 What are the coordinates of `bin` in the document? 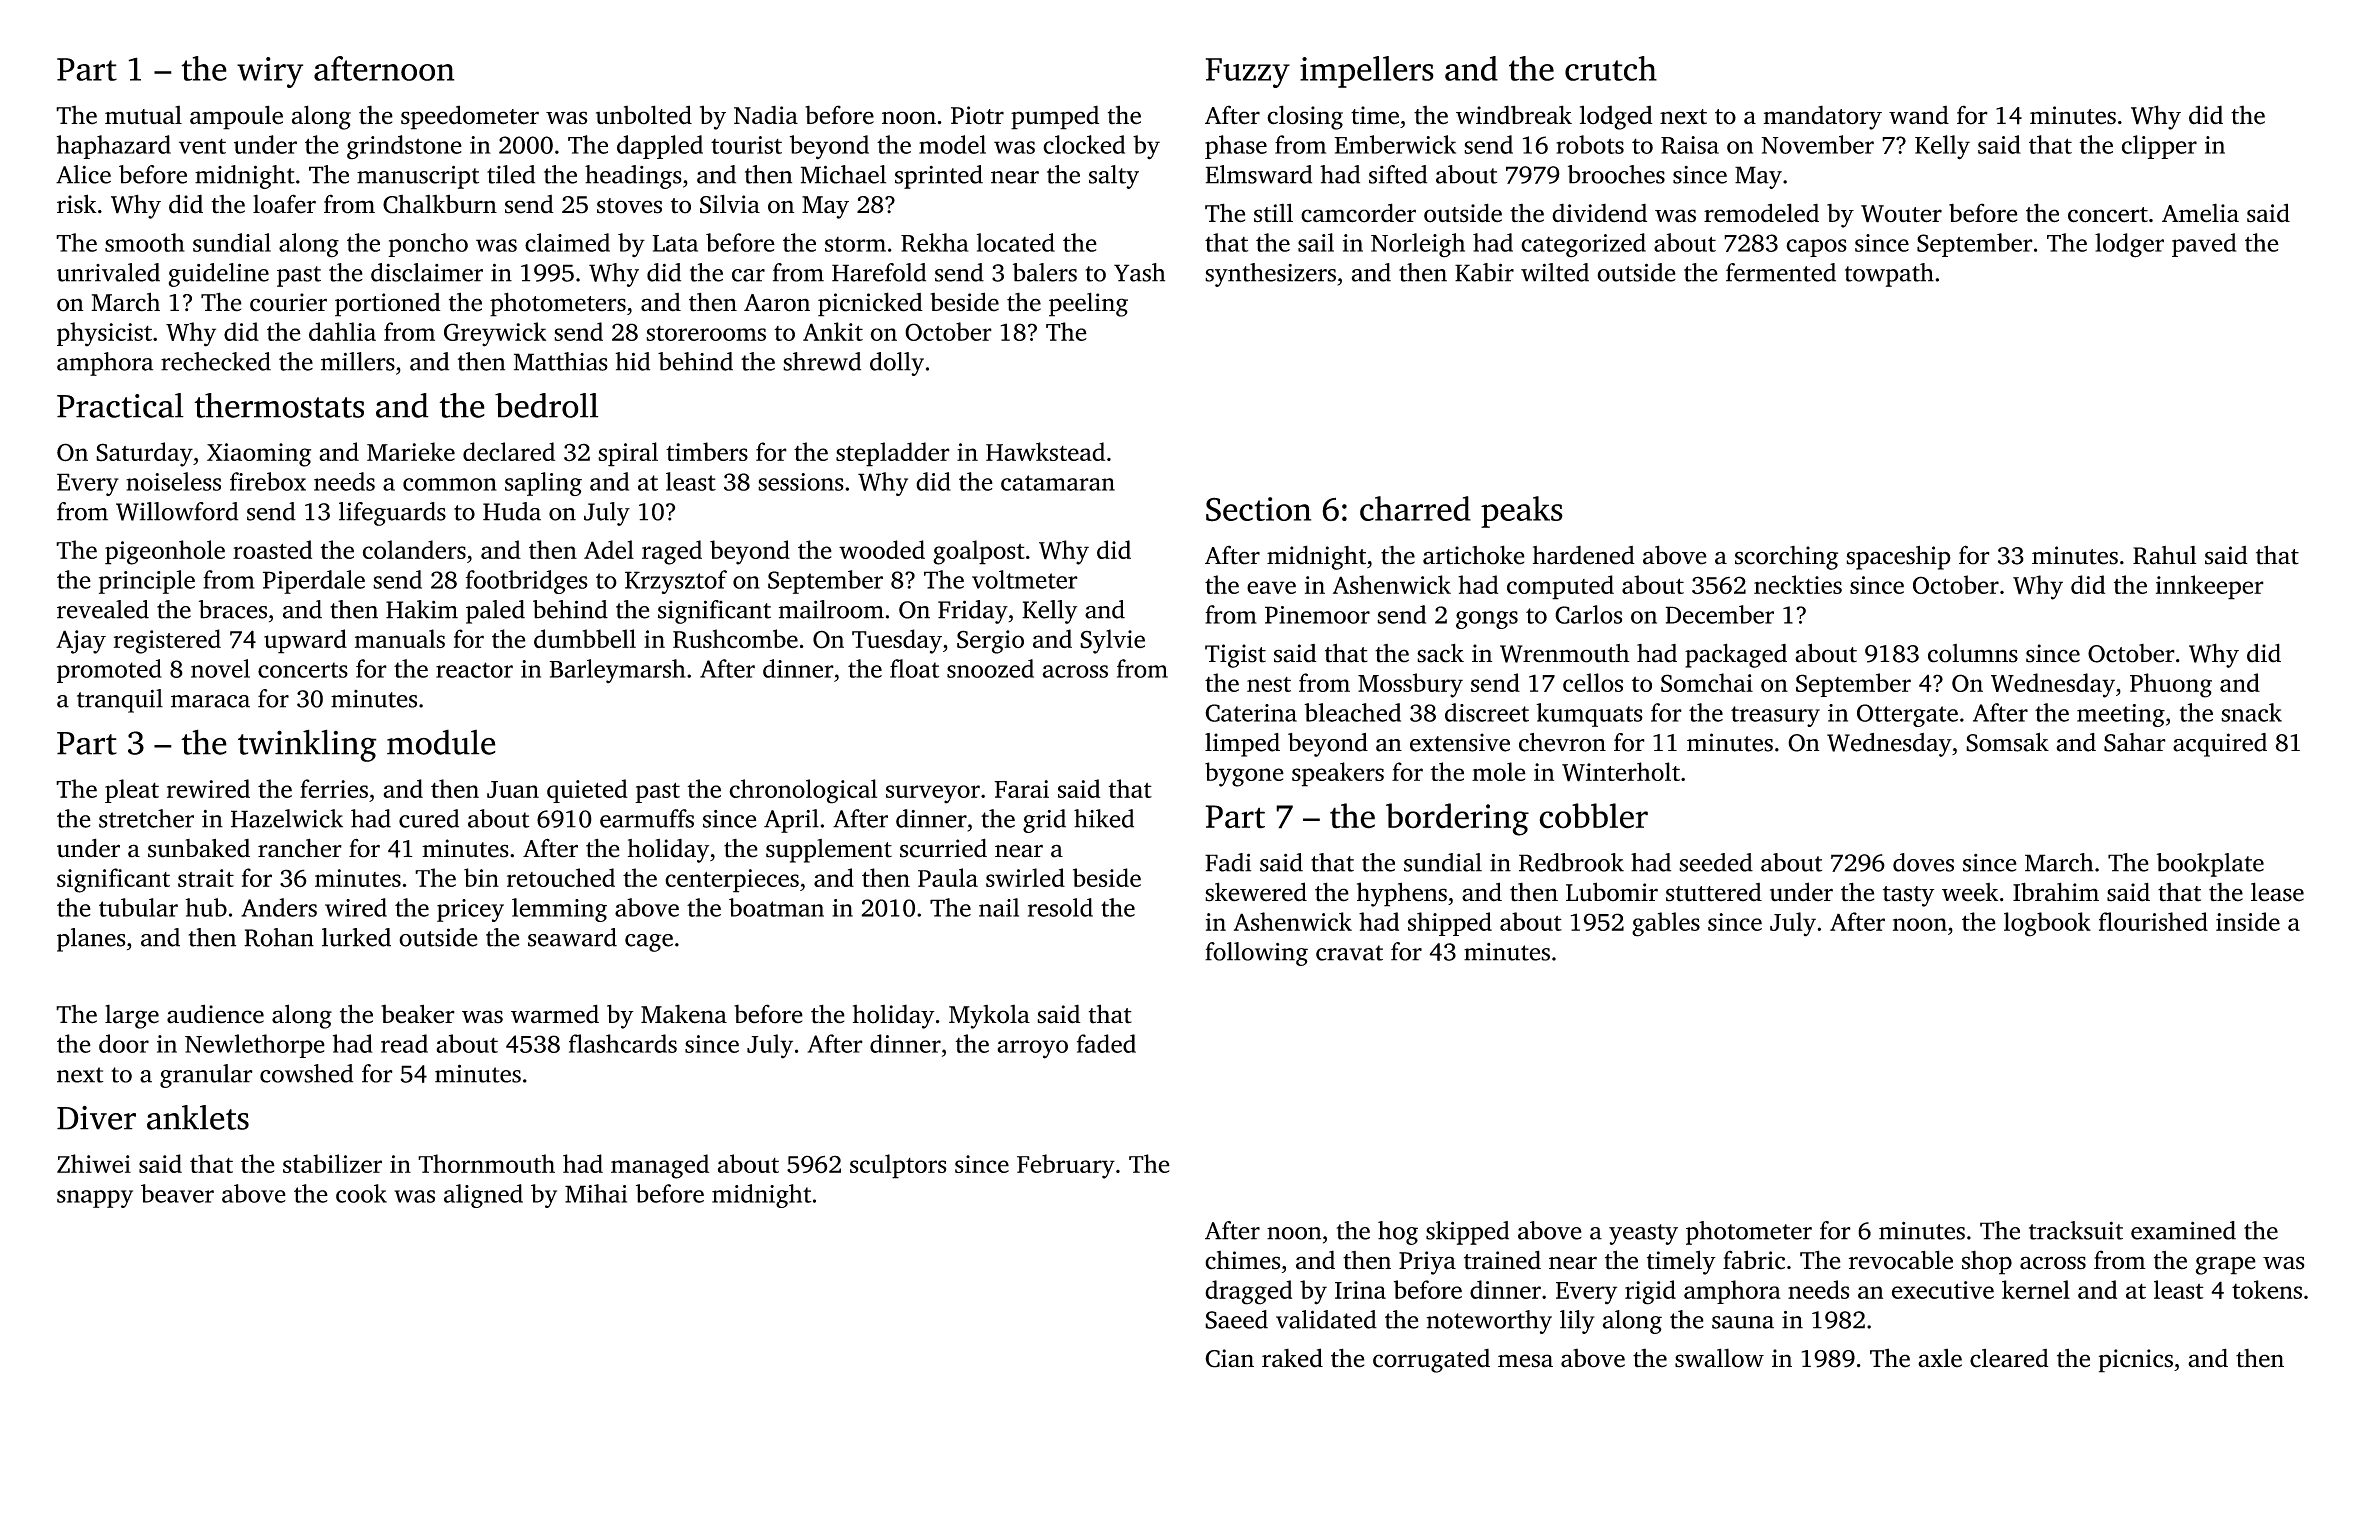 It's located at (481, 877).
